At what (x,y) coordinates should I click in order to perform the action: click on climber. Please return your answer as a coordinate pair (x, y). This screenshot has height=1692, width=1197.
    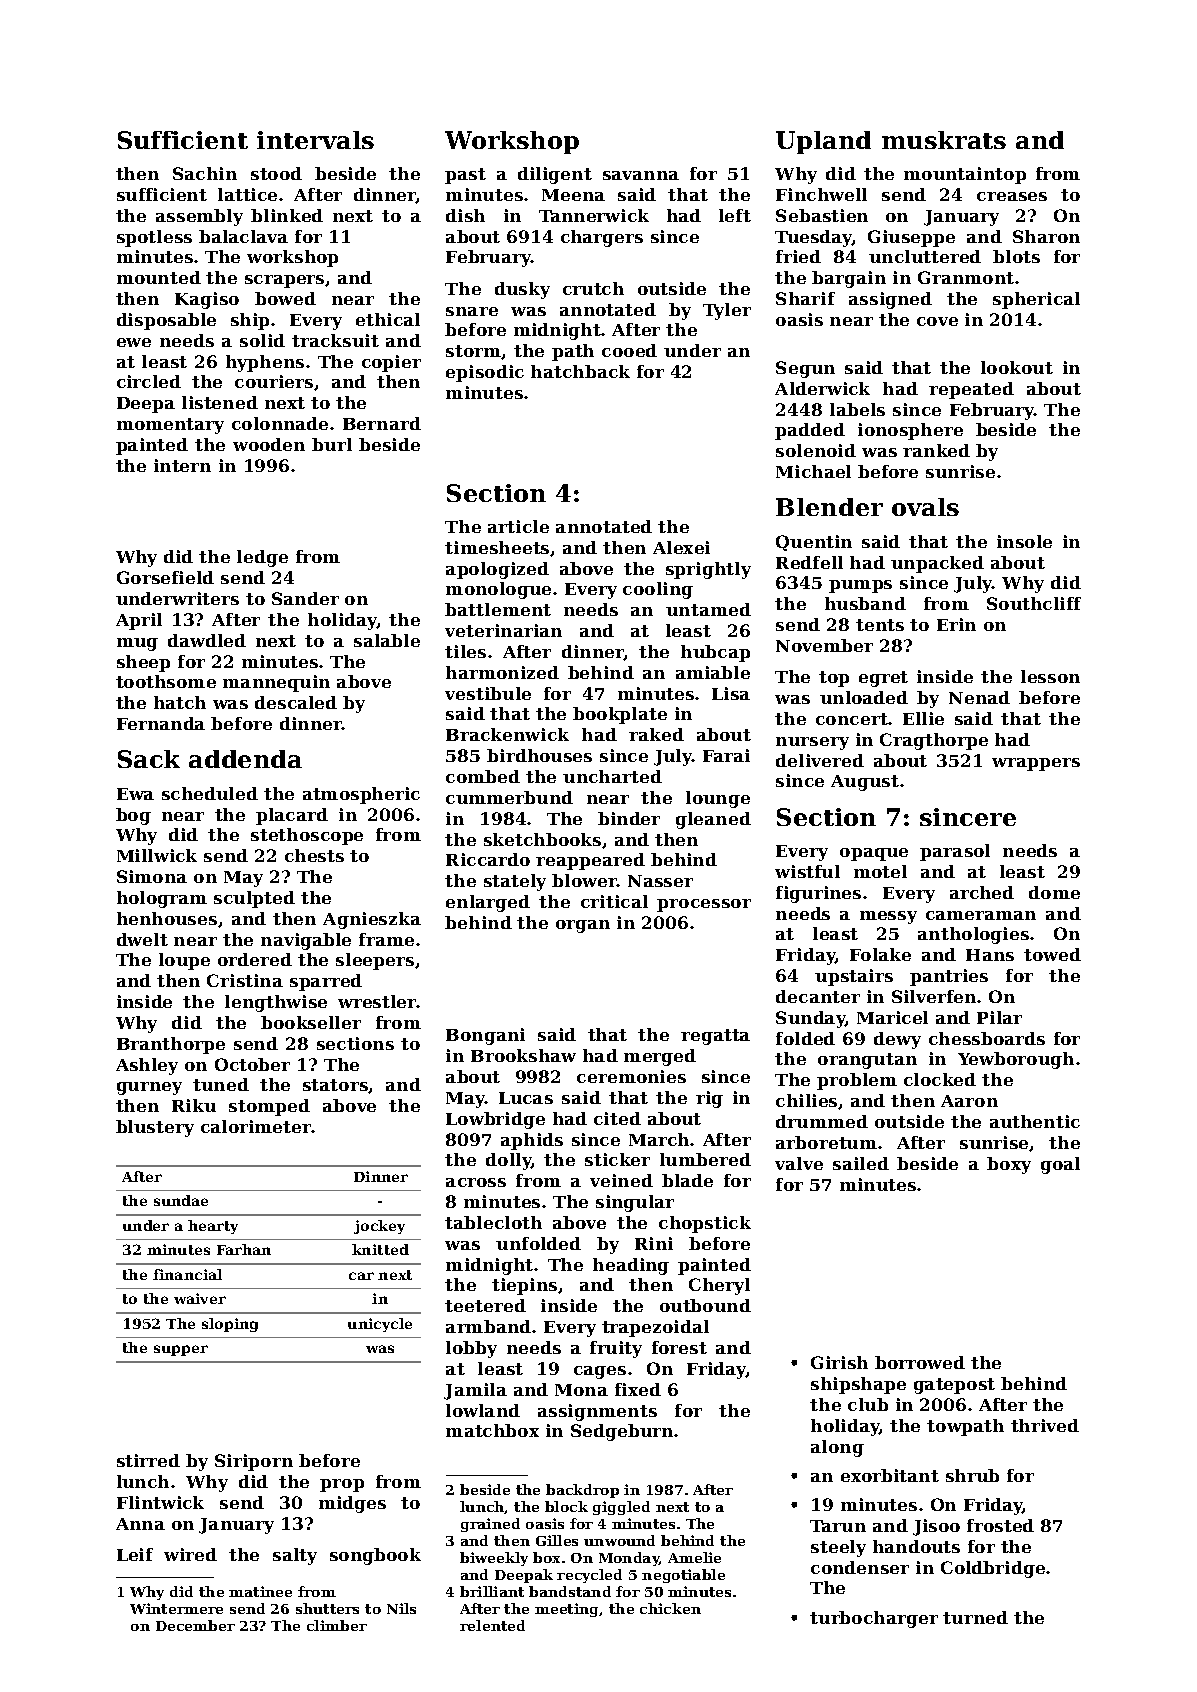
    Looking at the image, I should click on (337, 1625).
